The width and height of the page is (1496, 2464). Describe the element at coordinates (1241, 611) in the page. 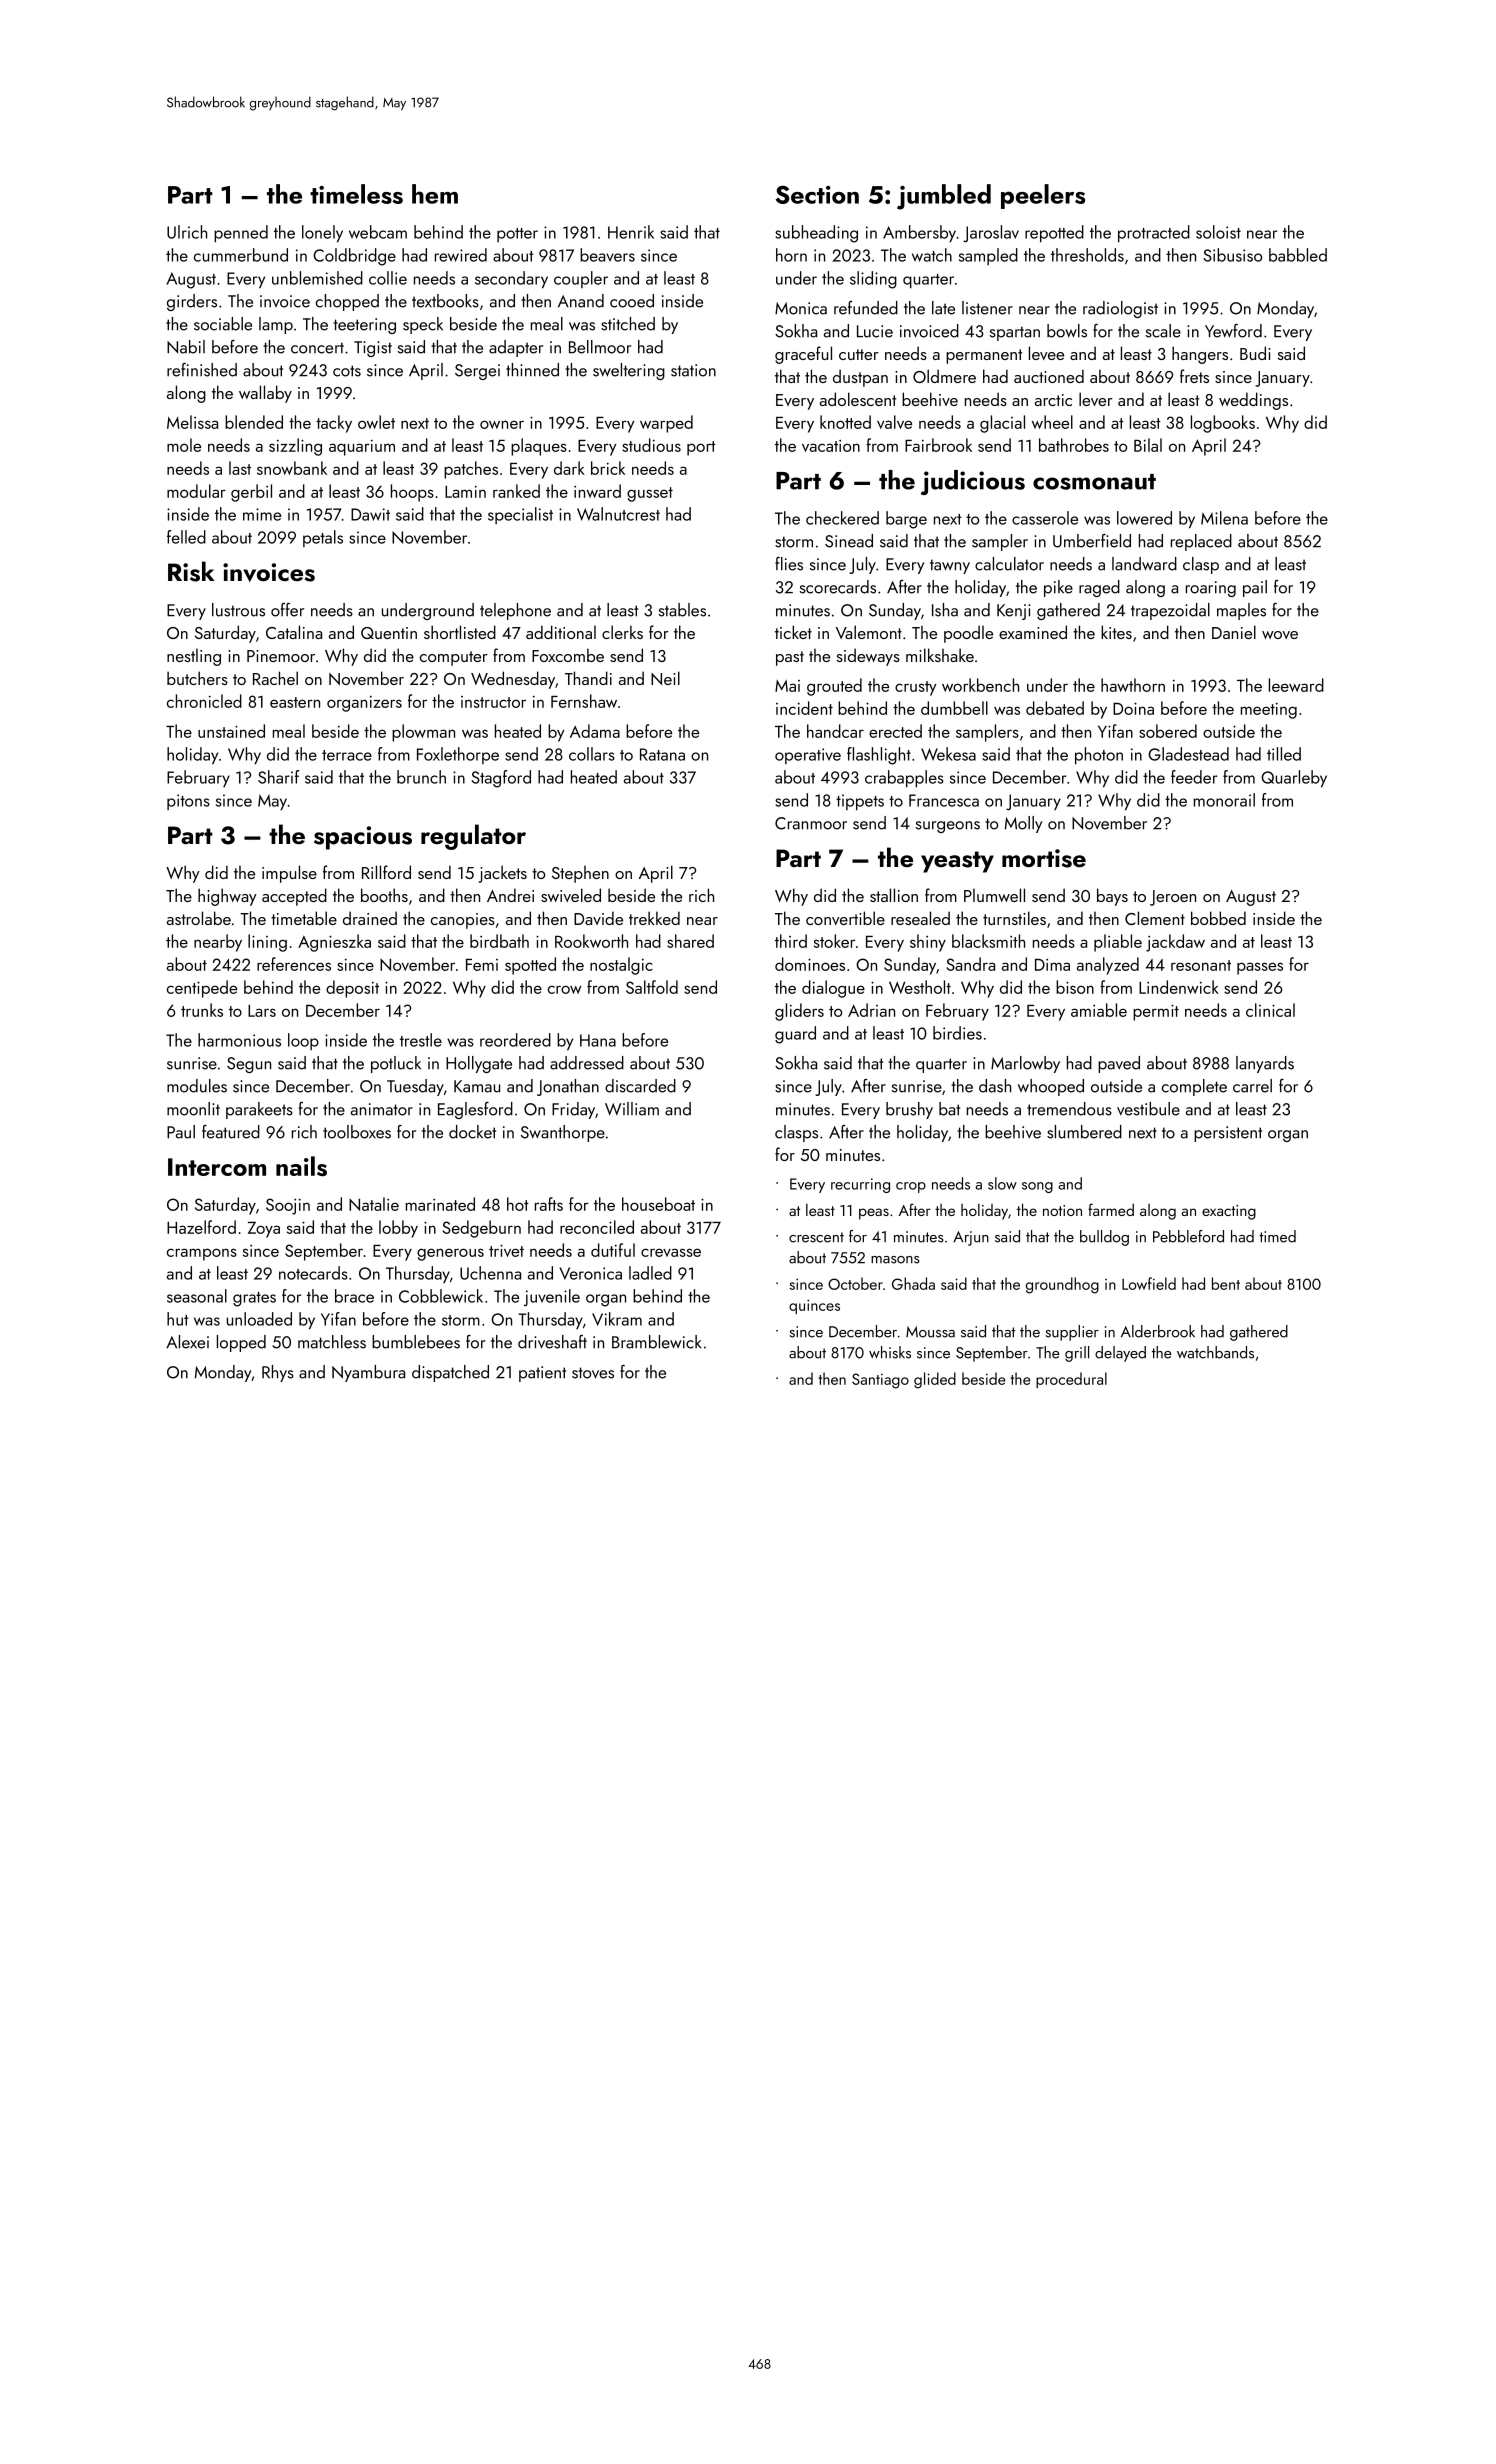

I see `maples` at that location.
